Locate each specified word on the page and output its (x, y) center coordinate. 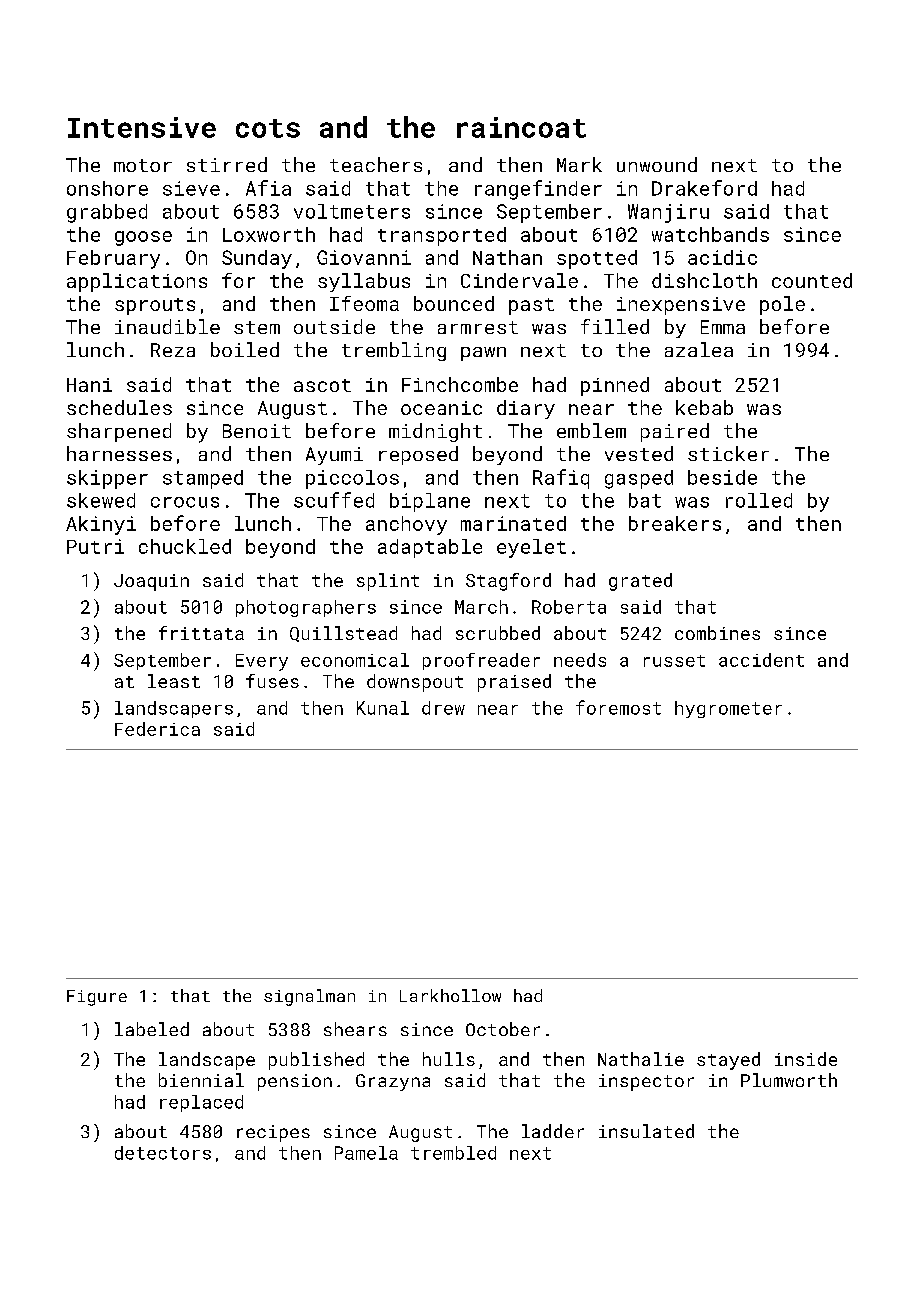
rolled (759, 500)
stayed (728, 1061)
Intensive (142, 127)
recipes (273, 1133)
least (174, 681)
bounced (454, 303)
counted (812, 280)
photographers (306, 608)
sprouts (155, 306)
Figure (97, 998)
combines (717, 633)
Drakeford (704, 188)
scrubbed (498, 633)
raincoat (521, 127)
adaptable (430, 548)
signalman (309, 997)
